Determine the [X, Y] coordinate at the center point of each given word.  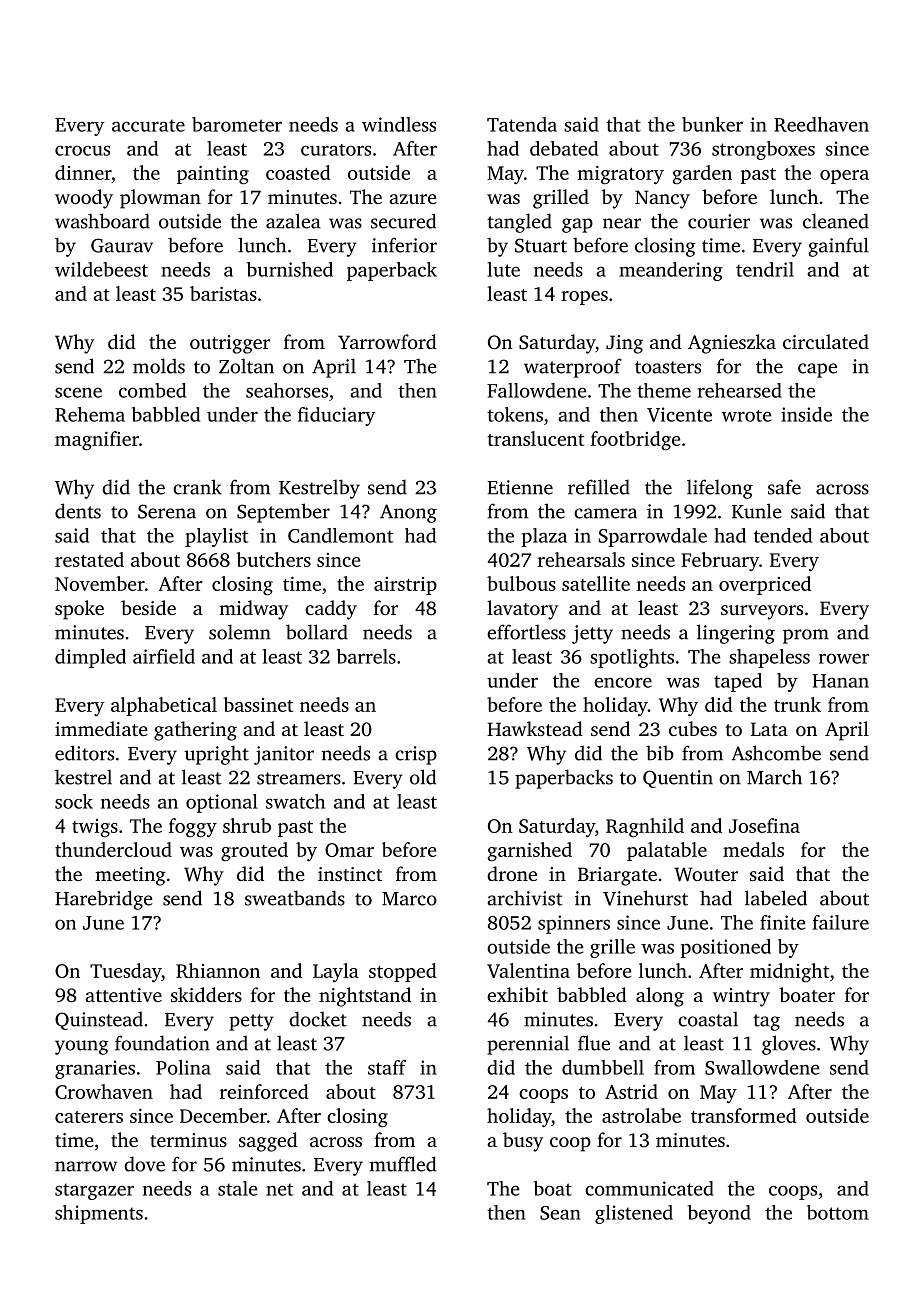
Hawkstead [535, 728]
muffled [403, 1164]
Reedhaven [821, 124]
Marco [409, 899]
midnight [789, 973]
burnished [290, 269]
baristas [223, 293]
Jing [624, 344]
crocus [82, 150]
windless [399, 124]
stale [238, 1188]
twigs [95, 828]
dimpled [90, 658]
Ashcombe [776, 753]
